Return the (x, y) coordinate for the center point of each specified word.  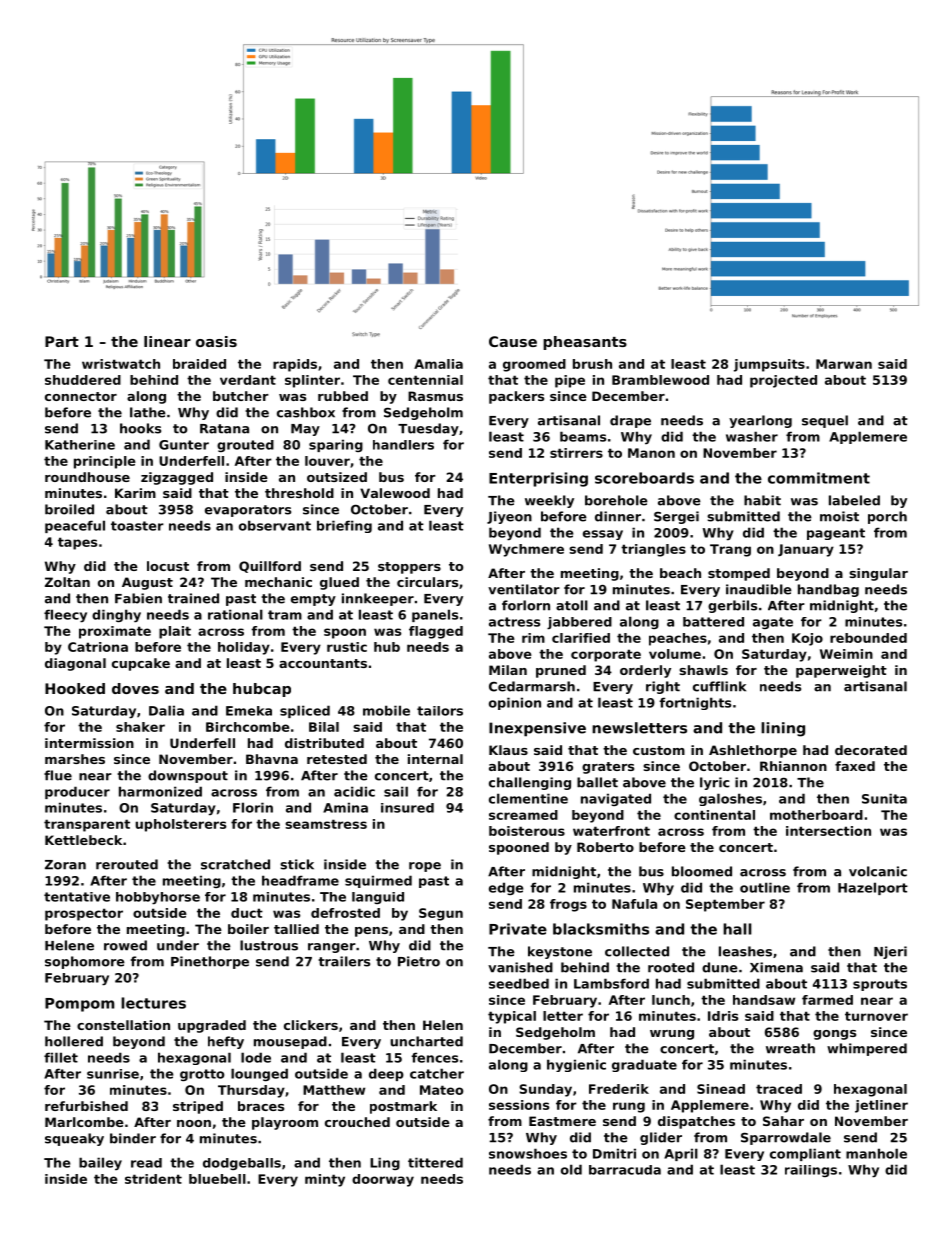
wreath (790, 1048)
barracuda (625, 1170)
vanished (520, 967)
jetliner (881, 1106)
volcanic (878, 871)
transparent (87, 825)
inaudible (759, 589)
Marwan (844, 364)
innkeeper (378, 599)
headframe (300, 880)
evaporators (248, 511)
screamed (523, 815)
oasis (216, 341)
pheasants (585, 343)
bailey (100, 1164)
